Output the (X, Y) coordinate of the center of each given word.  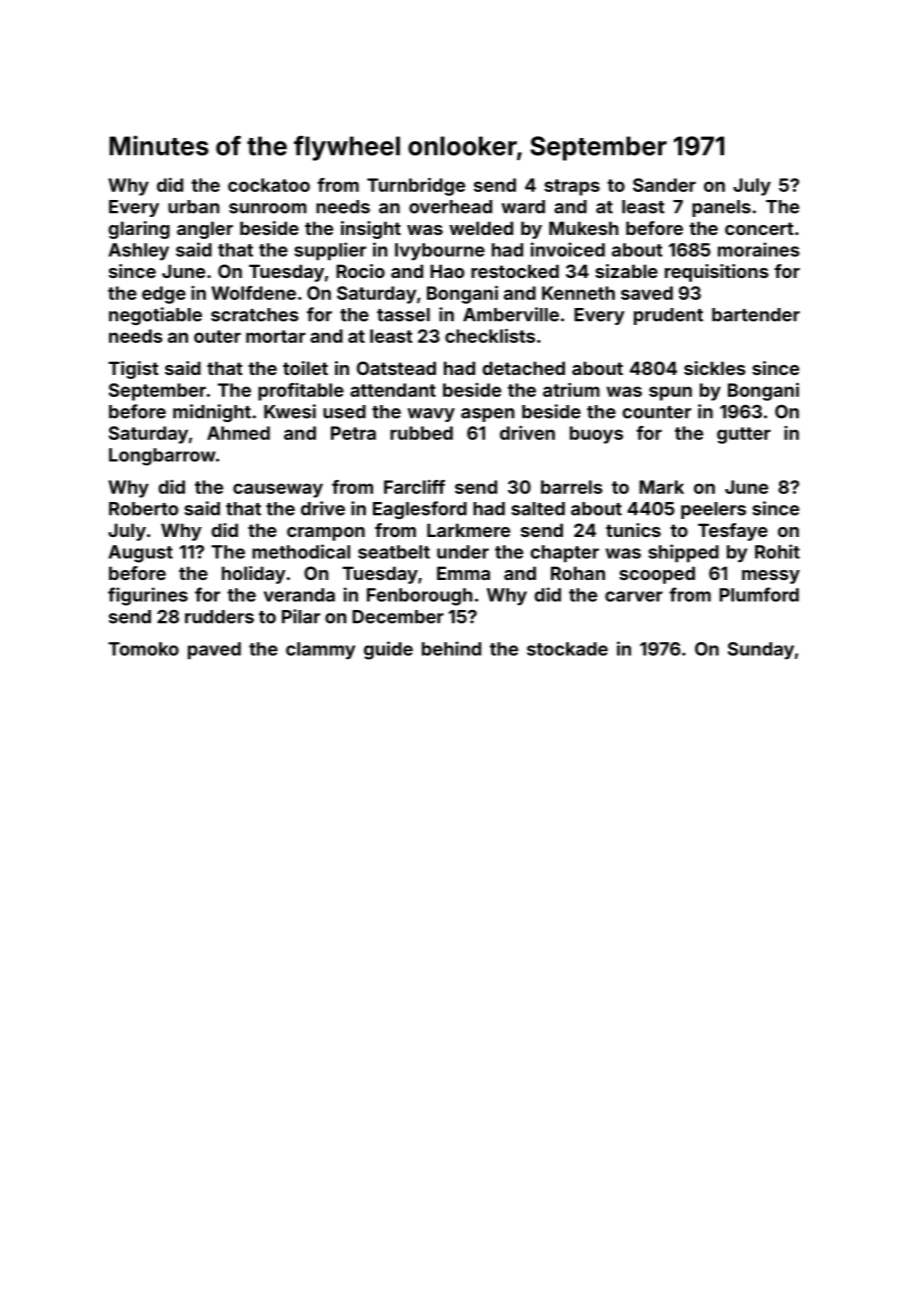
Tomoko (143, 649)
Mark (661, 487)
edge (164, 295)
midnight (212, 413)
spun (670, 393)
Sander (664, 185)
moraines (759, 249)
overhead (450, 207)
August (141, 554)
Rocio (360, 271)
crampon (326, 534)
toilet (305, 368)
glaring (139, 230)
